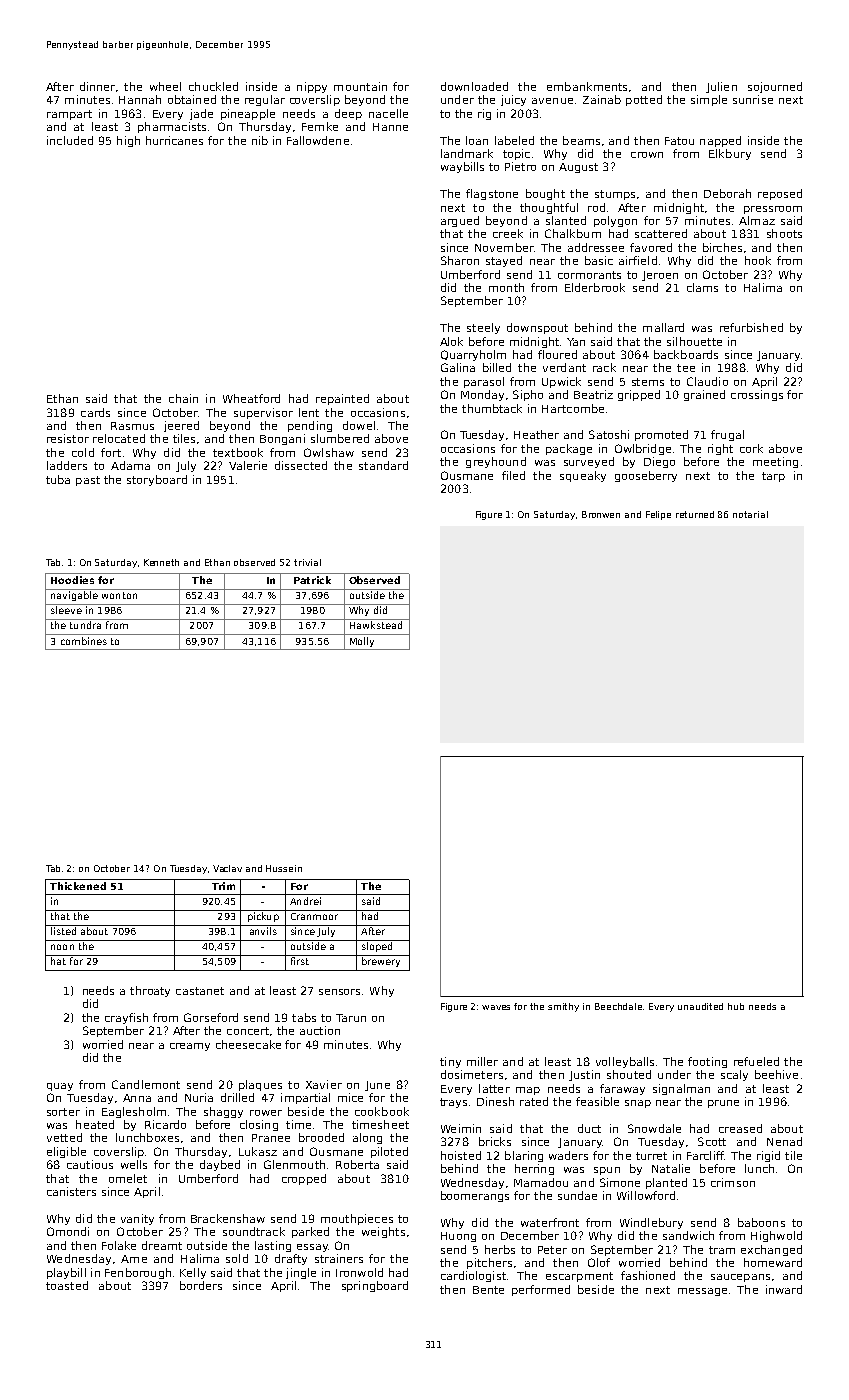 The width and height of the screenshot is (849, 1400). What do you see at coordinates (513, 475) in the screenshot?
I see `filed` at bounding box center [513, 475].
